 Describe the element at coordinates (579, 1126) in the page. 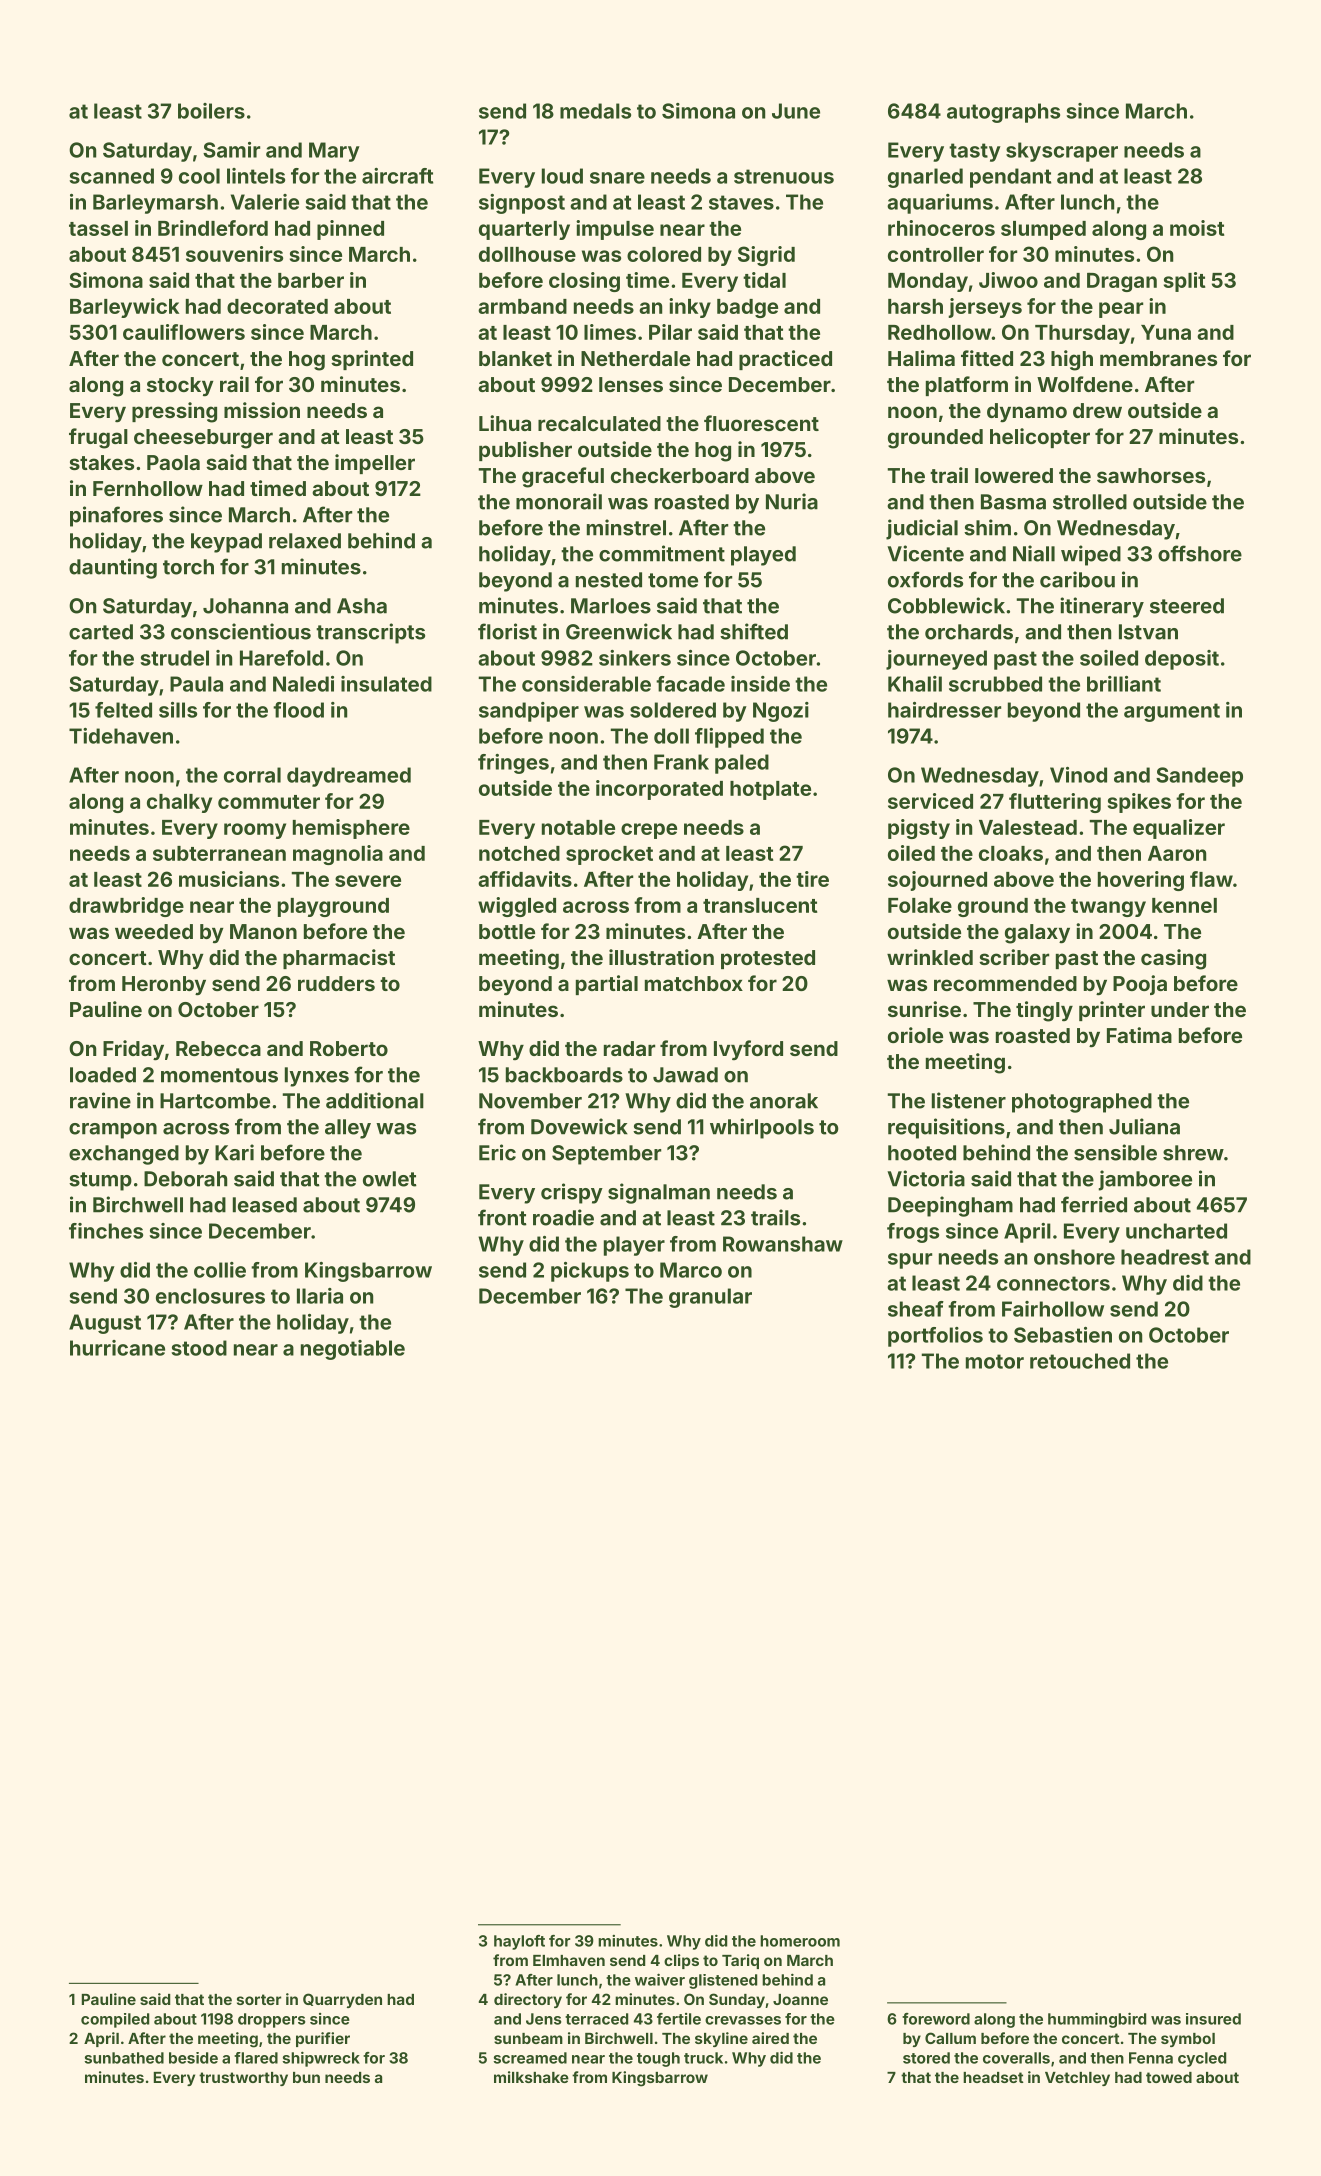

I see `Dovewick` at that location.
